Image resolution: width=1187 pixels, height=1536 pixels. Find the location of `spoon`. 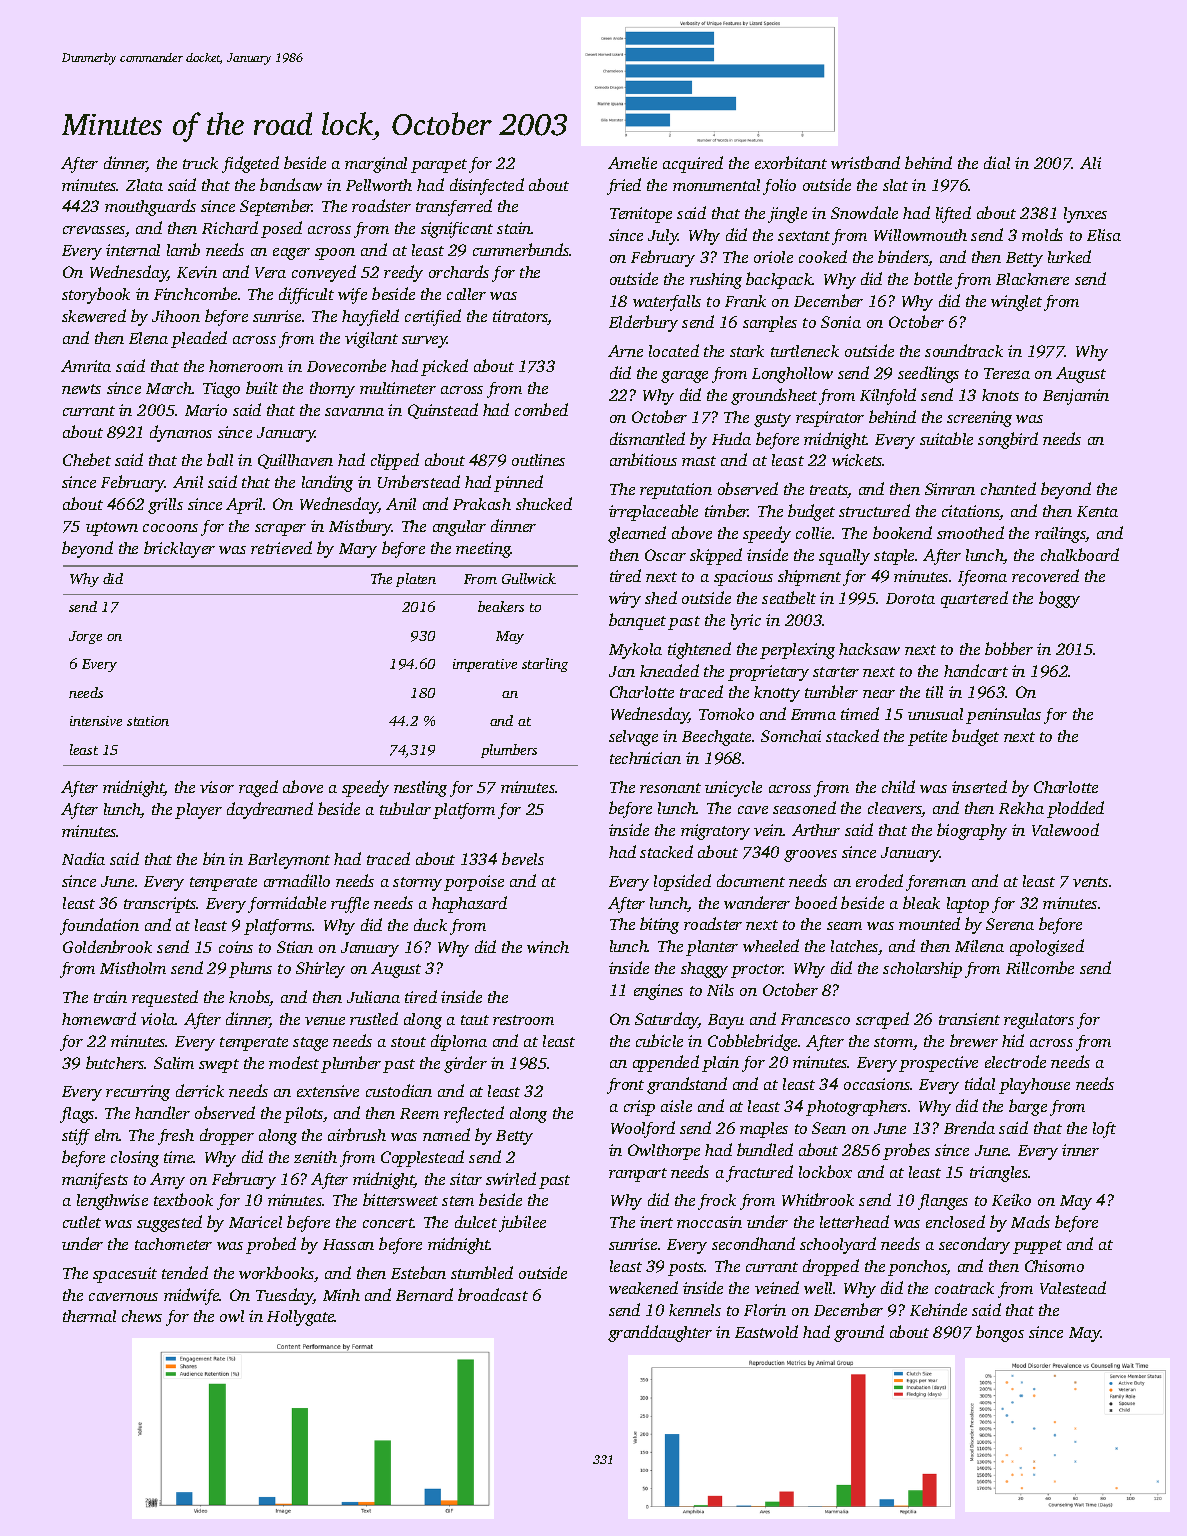

spoon is located at coordinates (335, 254).
